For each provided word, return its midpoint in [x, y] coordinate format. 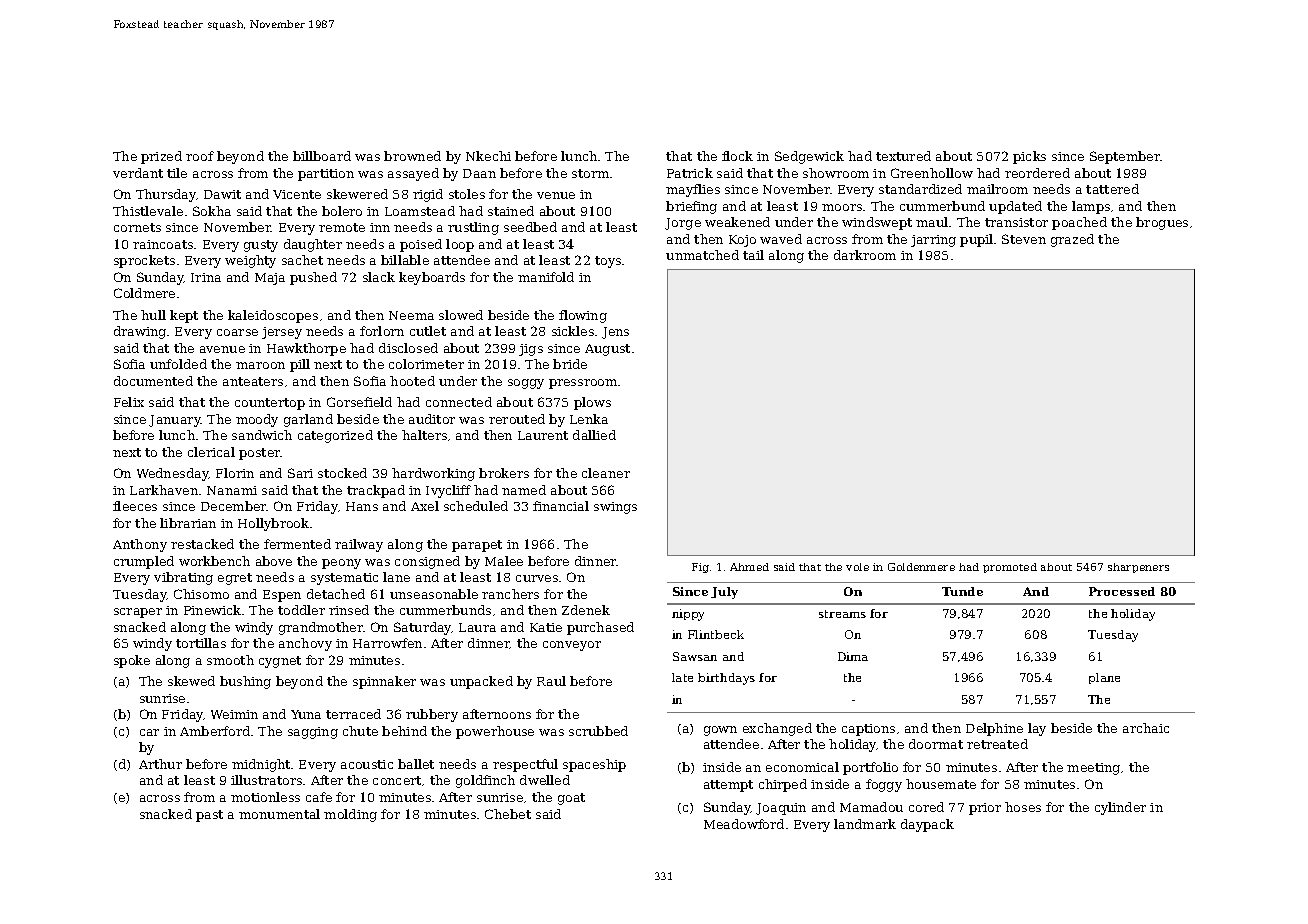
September [1125, 157]
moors [842, 207]
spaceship [594, 765]
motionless [265, 797]
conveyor [572, 646]
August [607, 350]
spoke [132, 661]
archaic [1146, 728]
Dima [853, 656]
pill [300, 365]
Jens [615, 333]
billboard [322, 156]
